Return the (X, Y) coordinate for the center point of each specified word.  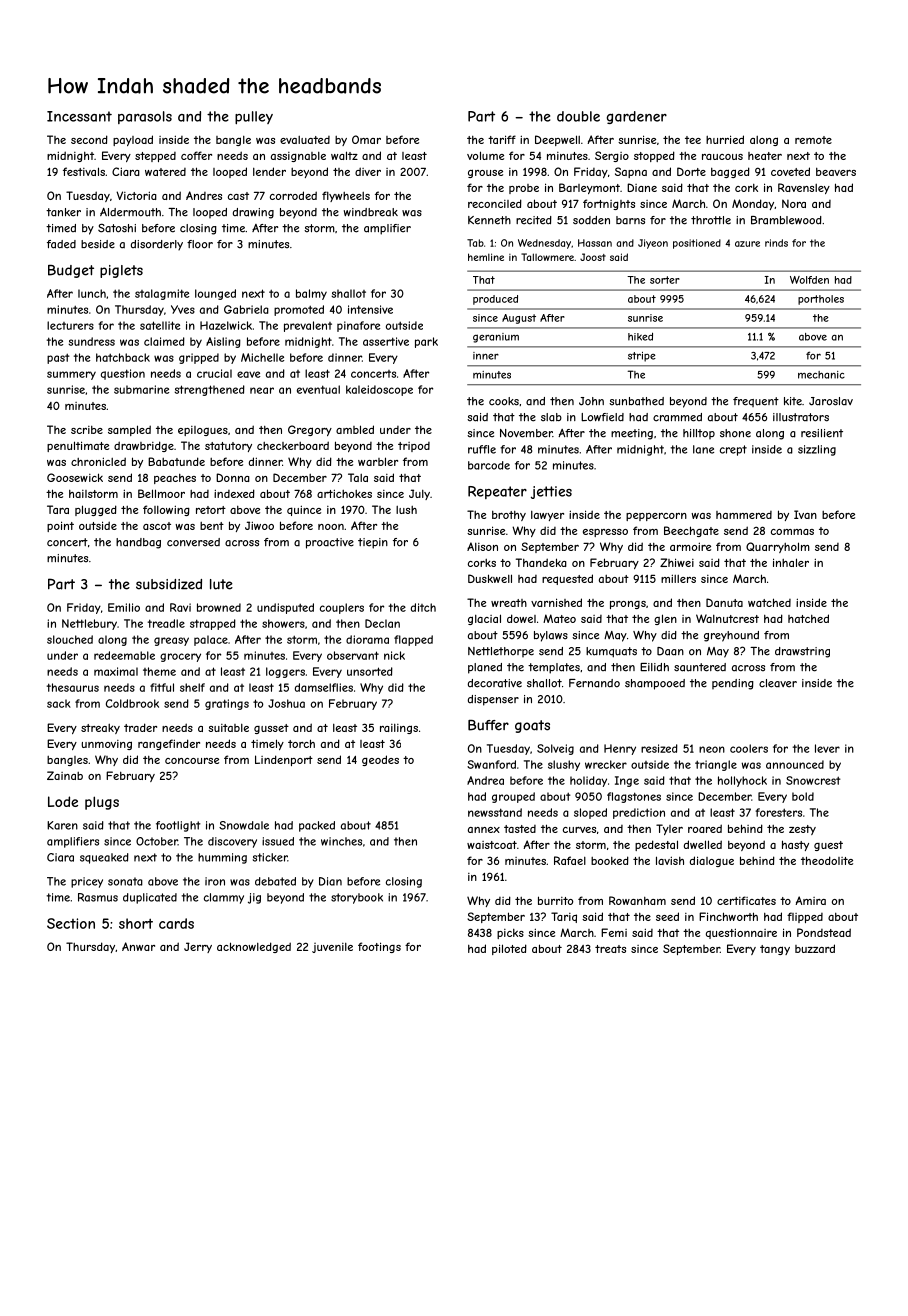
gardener (637, 117)
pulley (254, 117)
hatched (808, 618)
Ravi (180, 607)
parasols (145, 117)
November (526, 433)
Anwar (138, 946)
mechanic (821, 375)
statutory (228, 447)
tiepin (373, 543)
